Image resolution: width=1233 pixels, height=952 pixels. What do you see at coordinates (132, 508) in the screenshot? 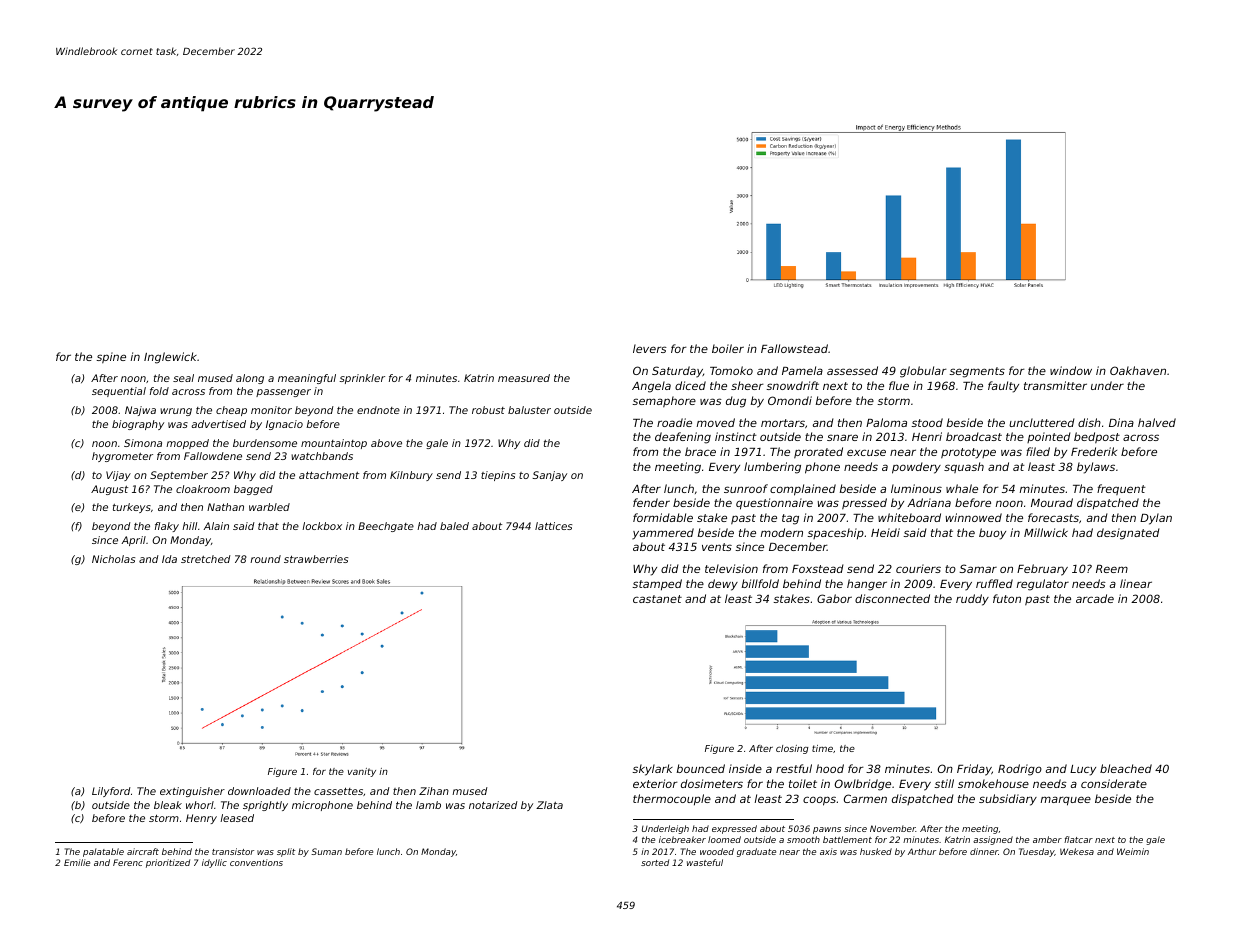
I see `turkeys` at bounding box center [132, 508].
